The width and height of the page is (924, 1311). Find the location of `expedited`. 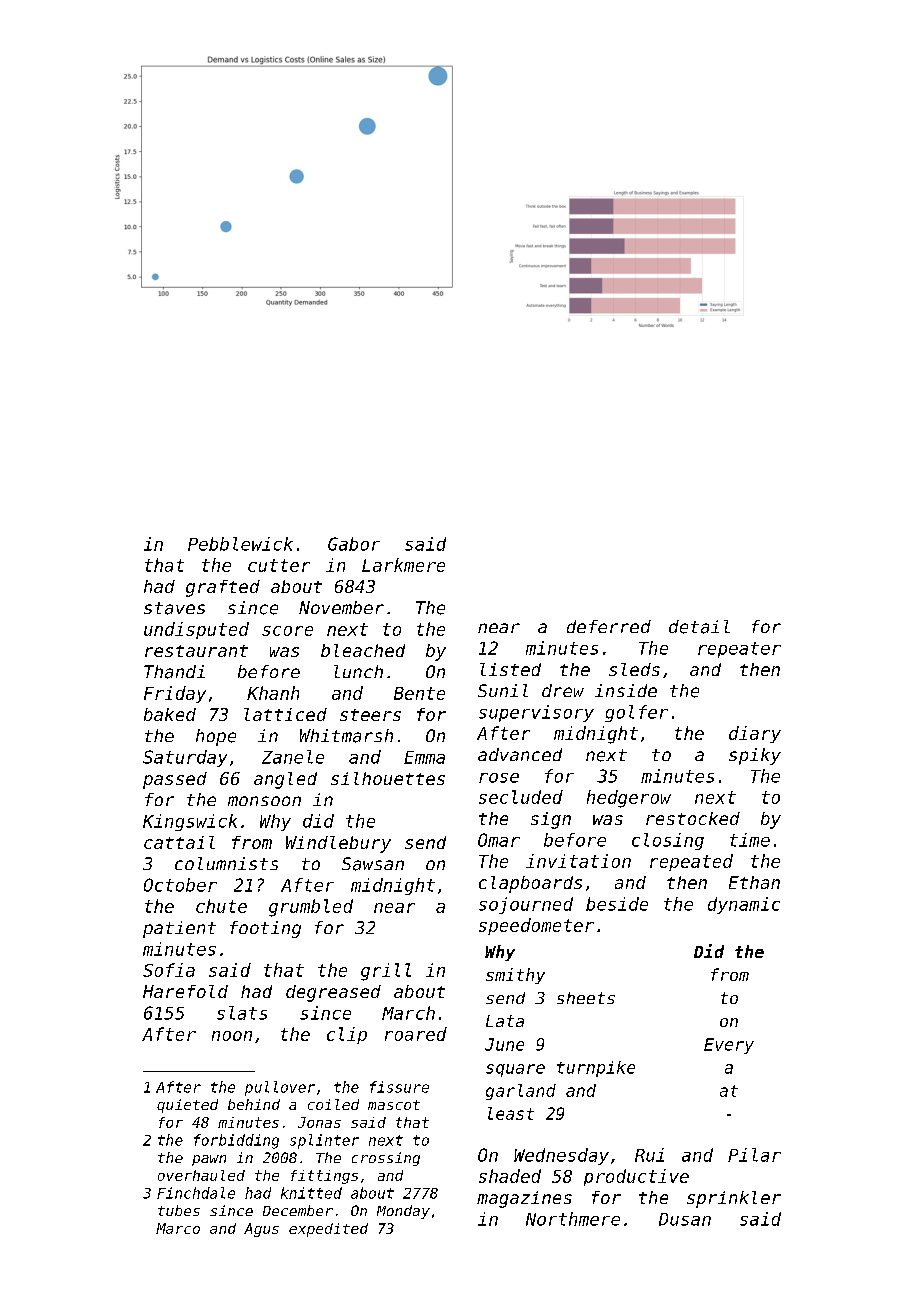

expedited is located at coordinates (328, 1230).
